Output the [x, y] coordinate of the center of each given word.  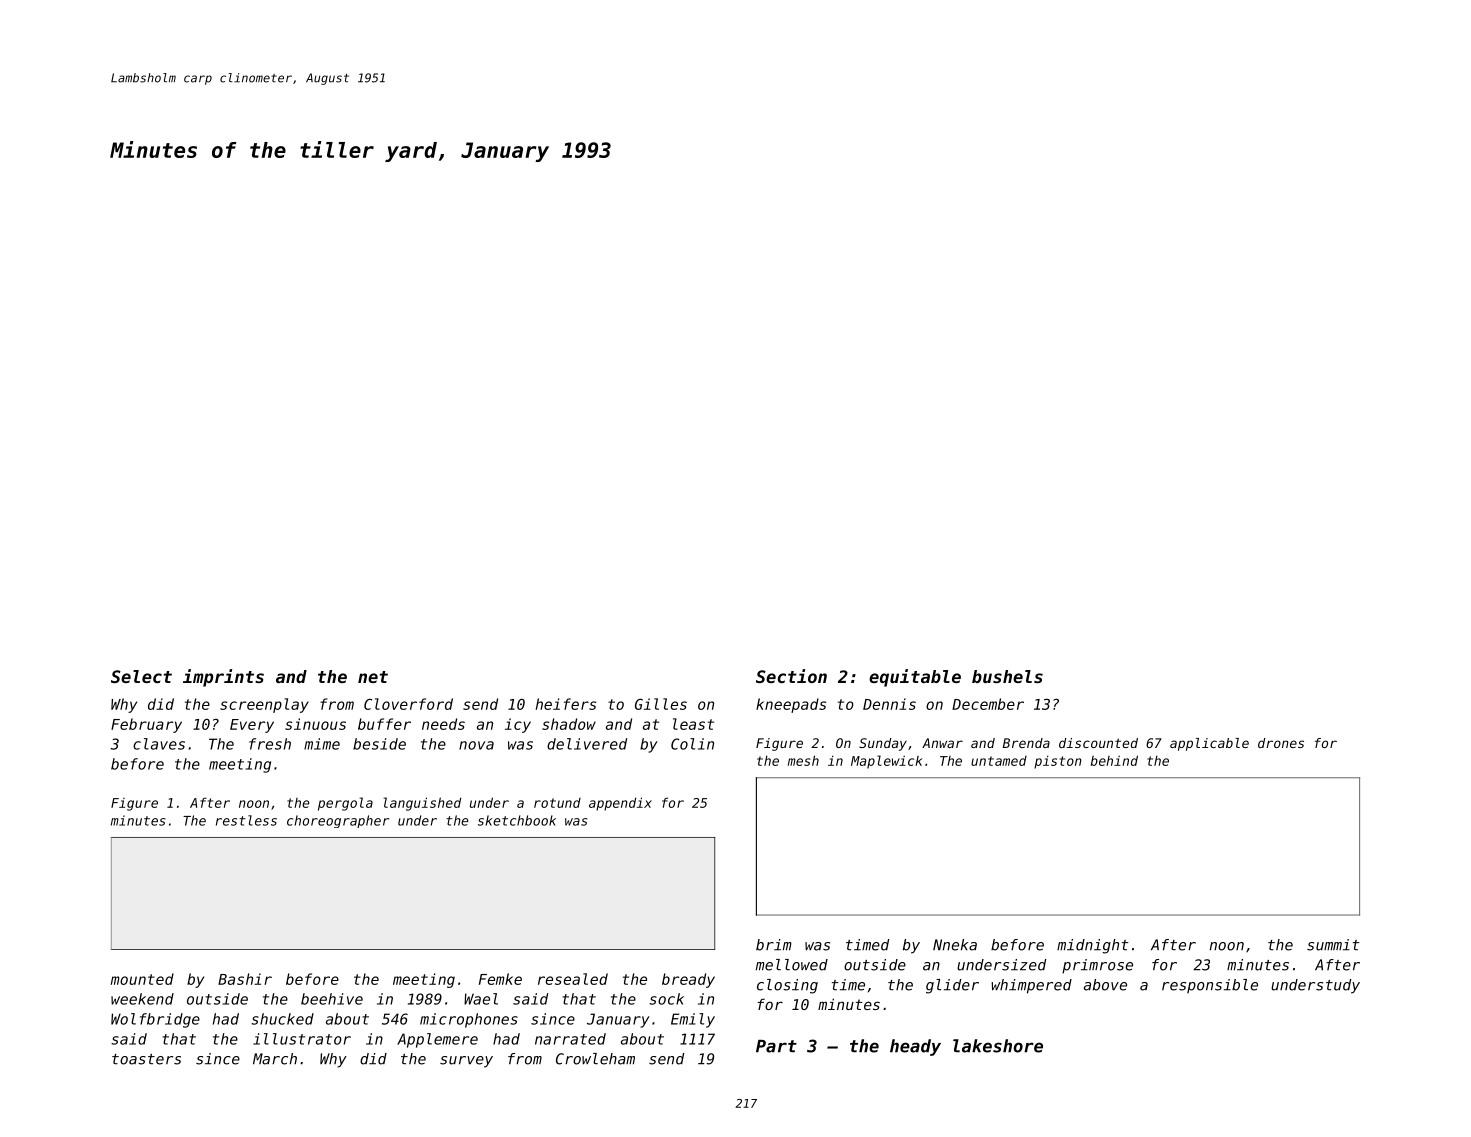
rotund [557, 803]
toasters [146, 1059]
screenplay [264, 705]
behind [1114, 760]
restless [246, 820]
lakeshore [998, 1046]
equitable [915, 678]
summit [1333, 945]
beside [379, 744]
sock [666, 999]
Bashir [245, 979]
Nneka [955, 945]
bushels [1007, 676]
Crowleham [595, 1059]
